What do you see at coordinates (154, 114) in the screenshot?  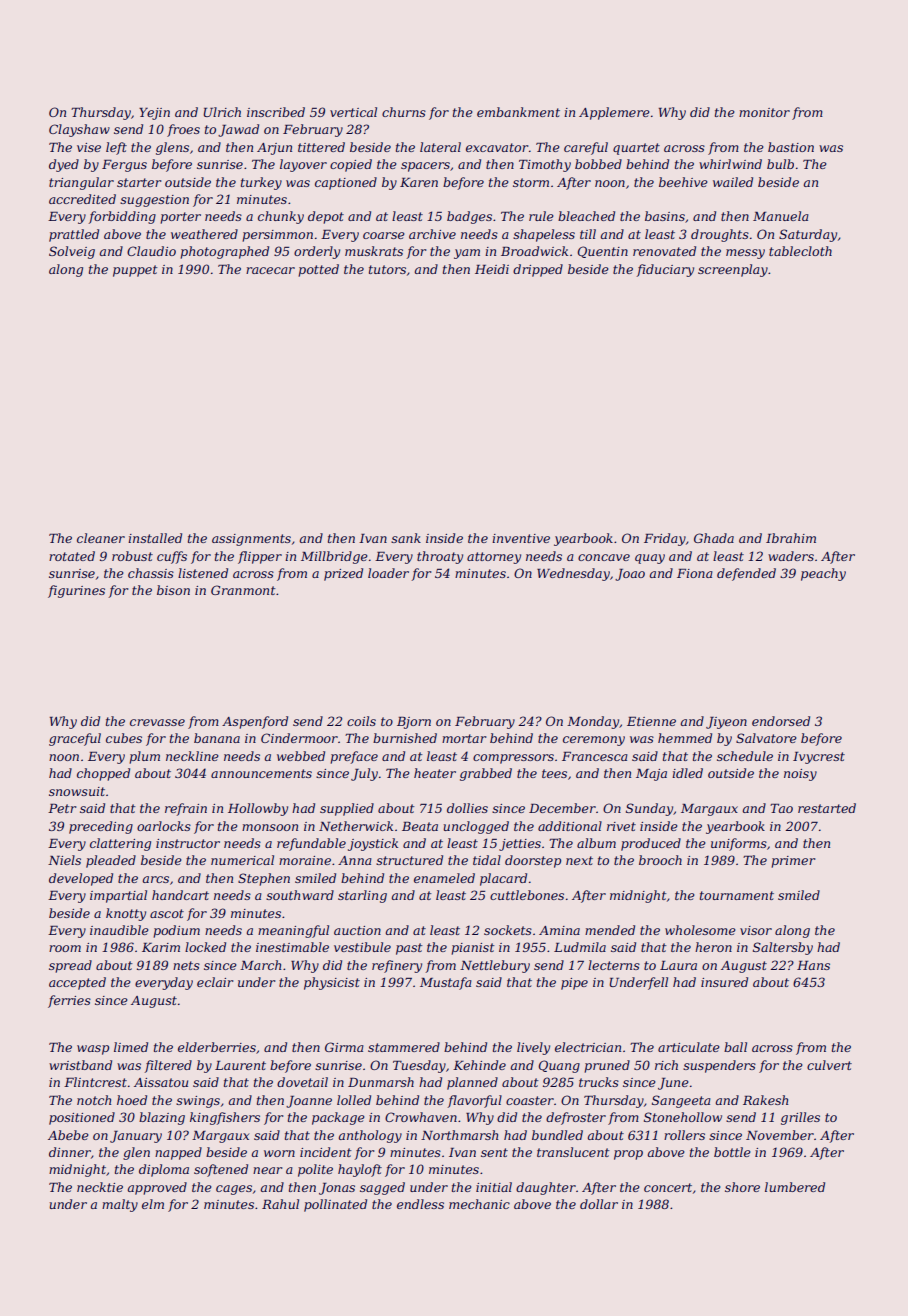 I see `Yejin` at bounding box center [154, 114].
